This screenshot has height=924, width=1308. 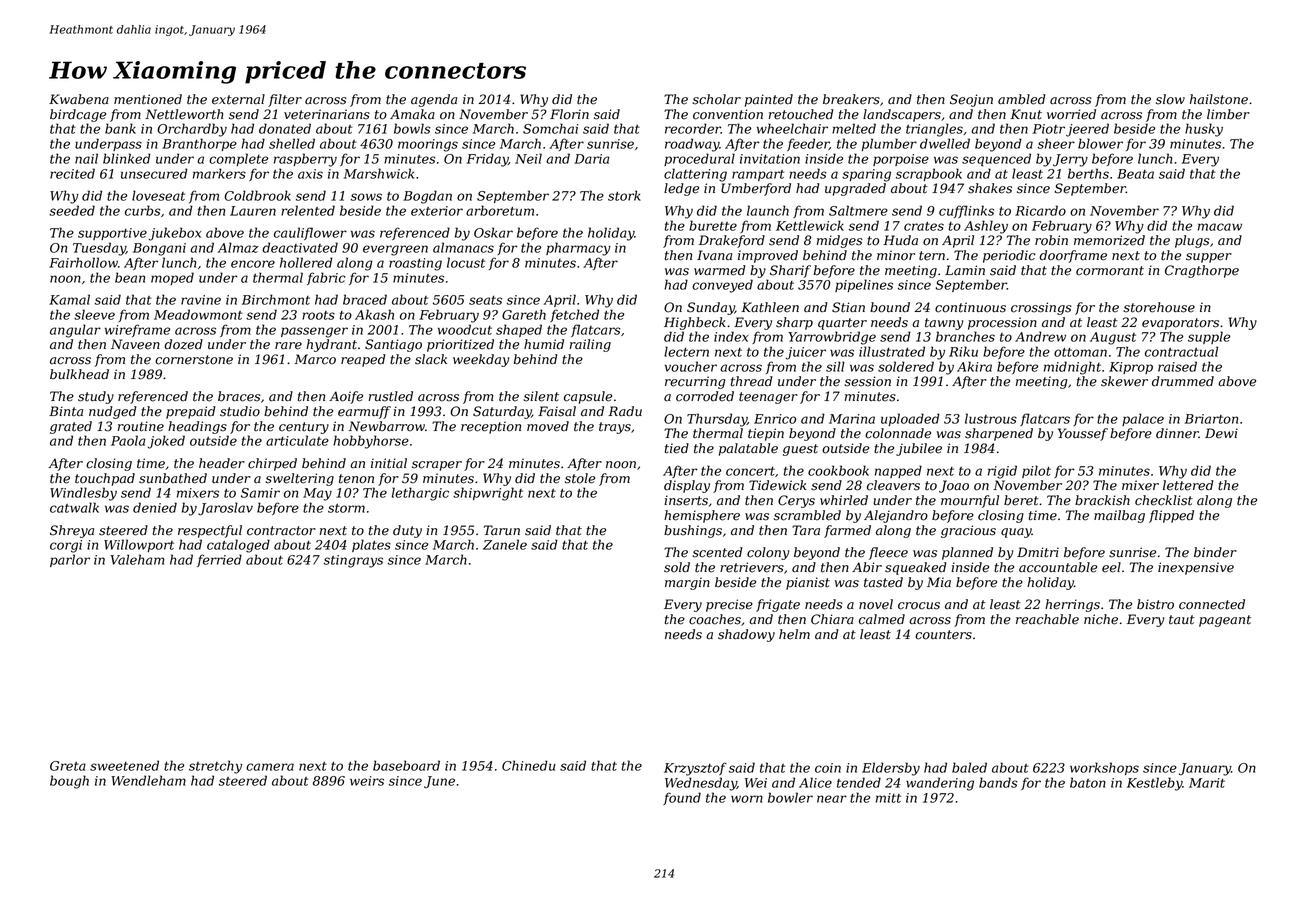 What do you see at coordinates (270, 767) in the screenshot?
I see `camera` at bounding box center [270, 767].
